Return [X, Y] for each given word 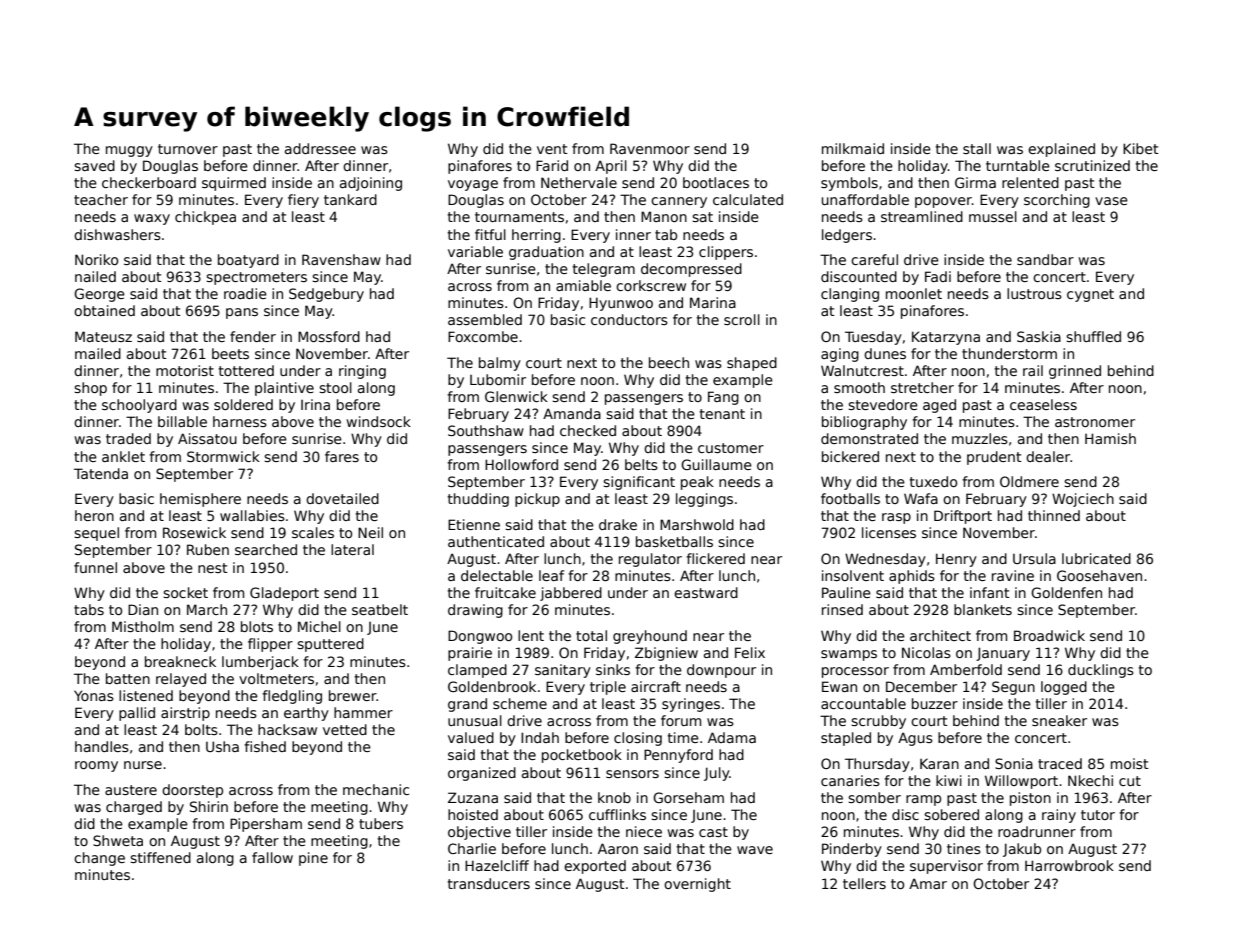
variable [475, 251]
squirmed [234, 184]
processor [855, 672]
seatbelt [380, 609]
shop [90, 389]
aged [939, 406]
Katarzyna [946, 338]
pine [313, 859]
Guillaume [716, 464]
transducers [489, 883]
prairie [470, 654]
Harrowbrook [1069, 865]
